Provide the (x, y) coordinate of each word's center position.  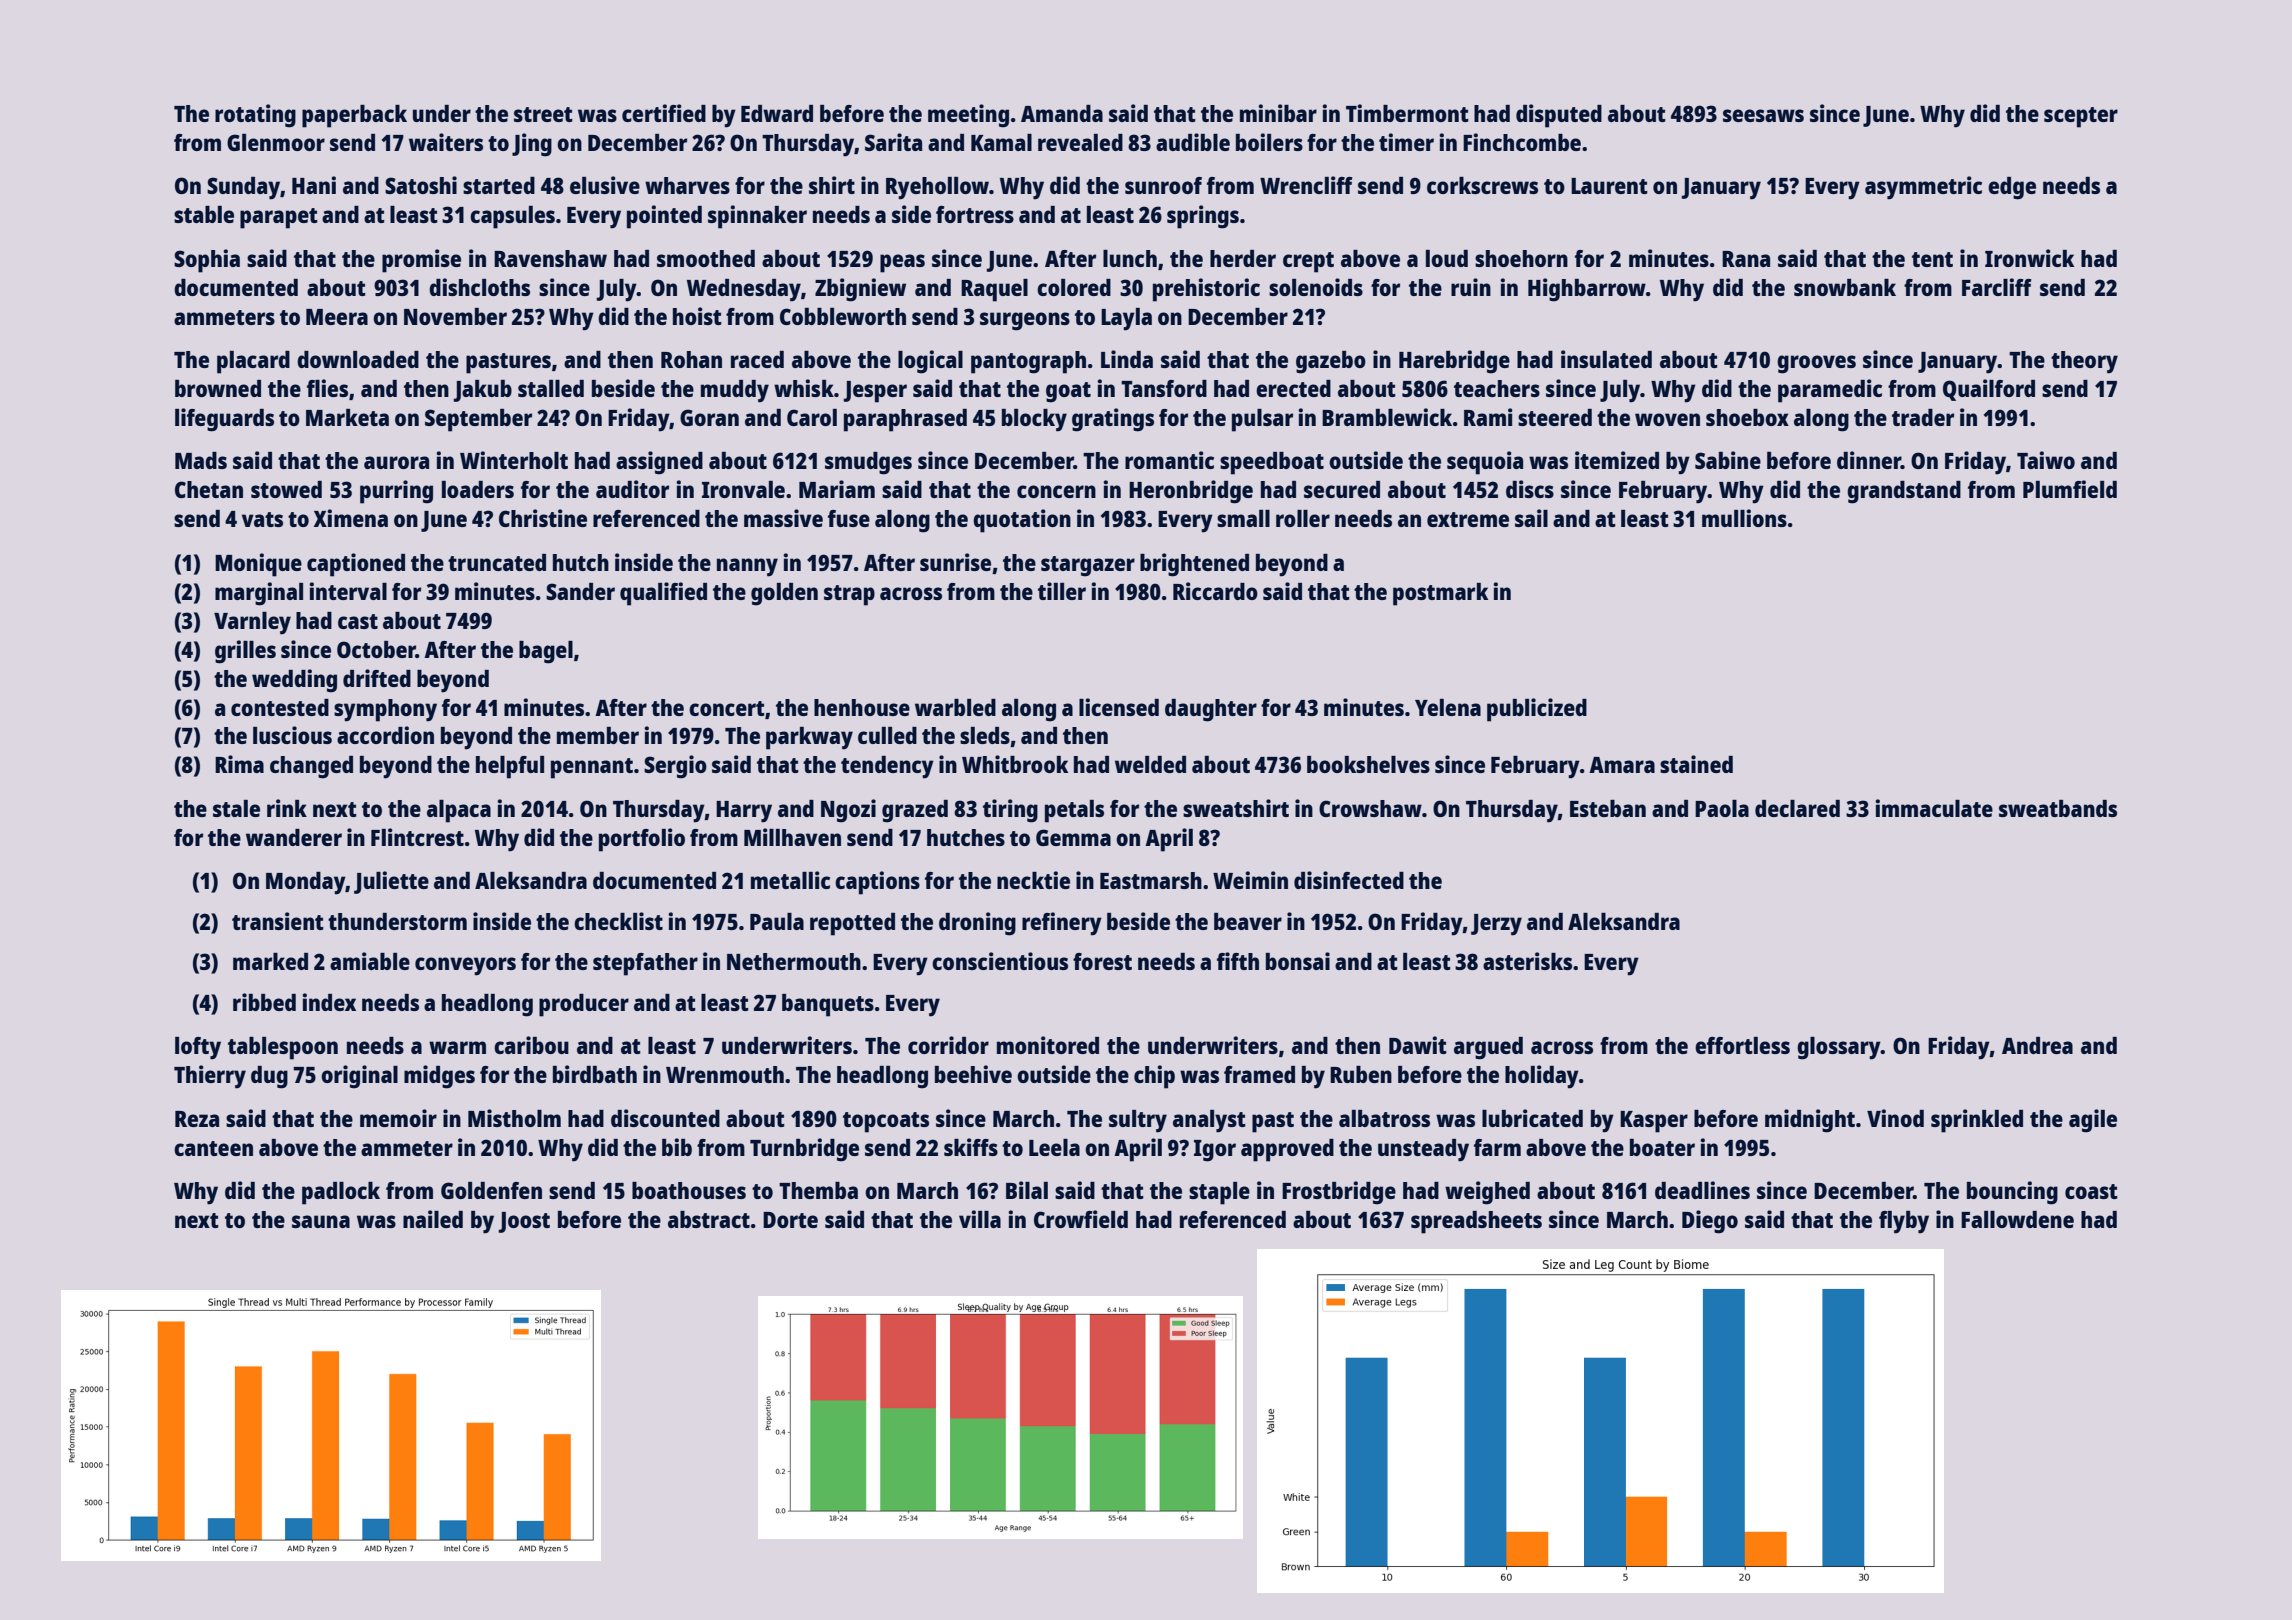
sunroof (1163, 185)
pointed (664, 217)
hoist (697, 316)
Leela (1054, 1147)
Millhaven (792, 837)
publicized (1537, 710)
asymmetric (1923, 188)
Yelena (1448, 707)
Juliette (391, 882)
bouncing (2012, 1193)
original (359, 1077)
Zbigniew (860, 290)
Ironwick (2029, 258)
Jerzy (1496, 925)
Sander (580, 591)
